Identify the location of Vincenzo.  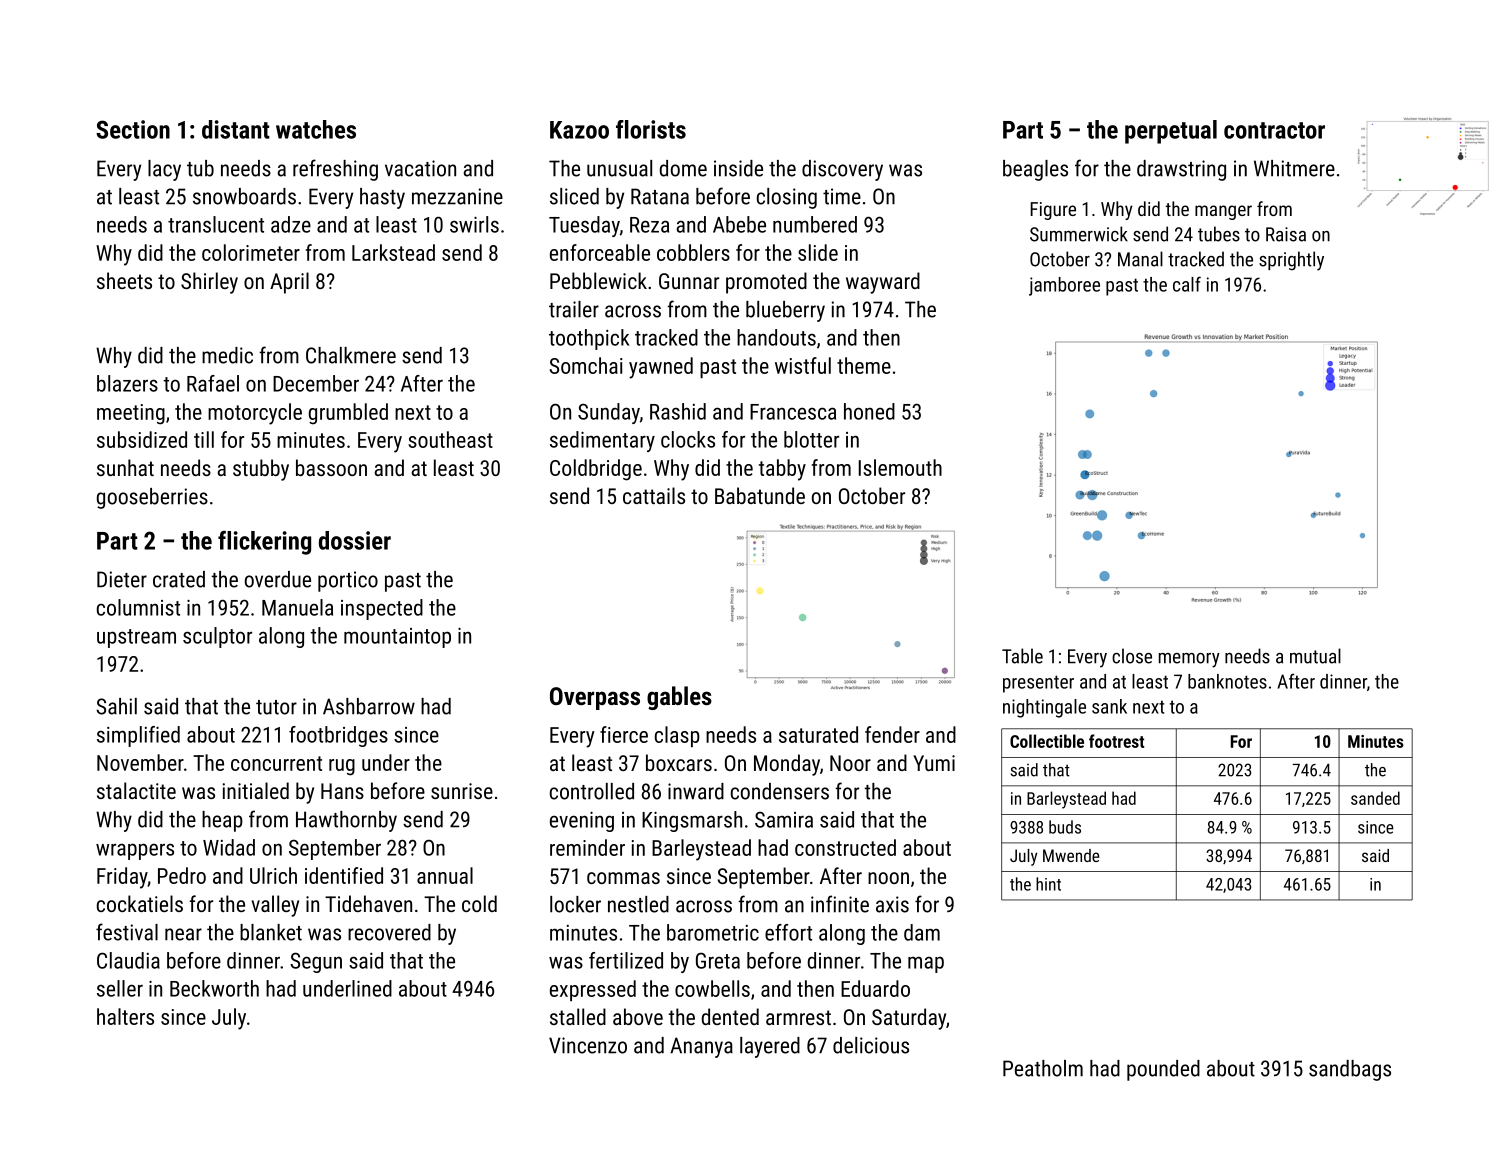
(588, 1045).
